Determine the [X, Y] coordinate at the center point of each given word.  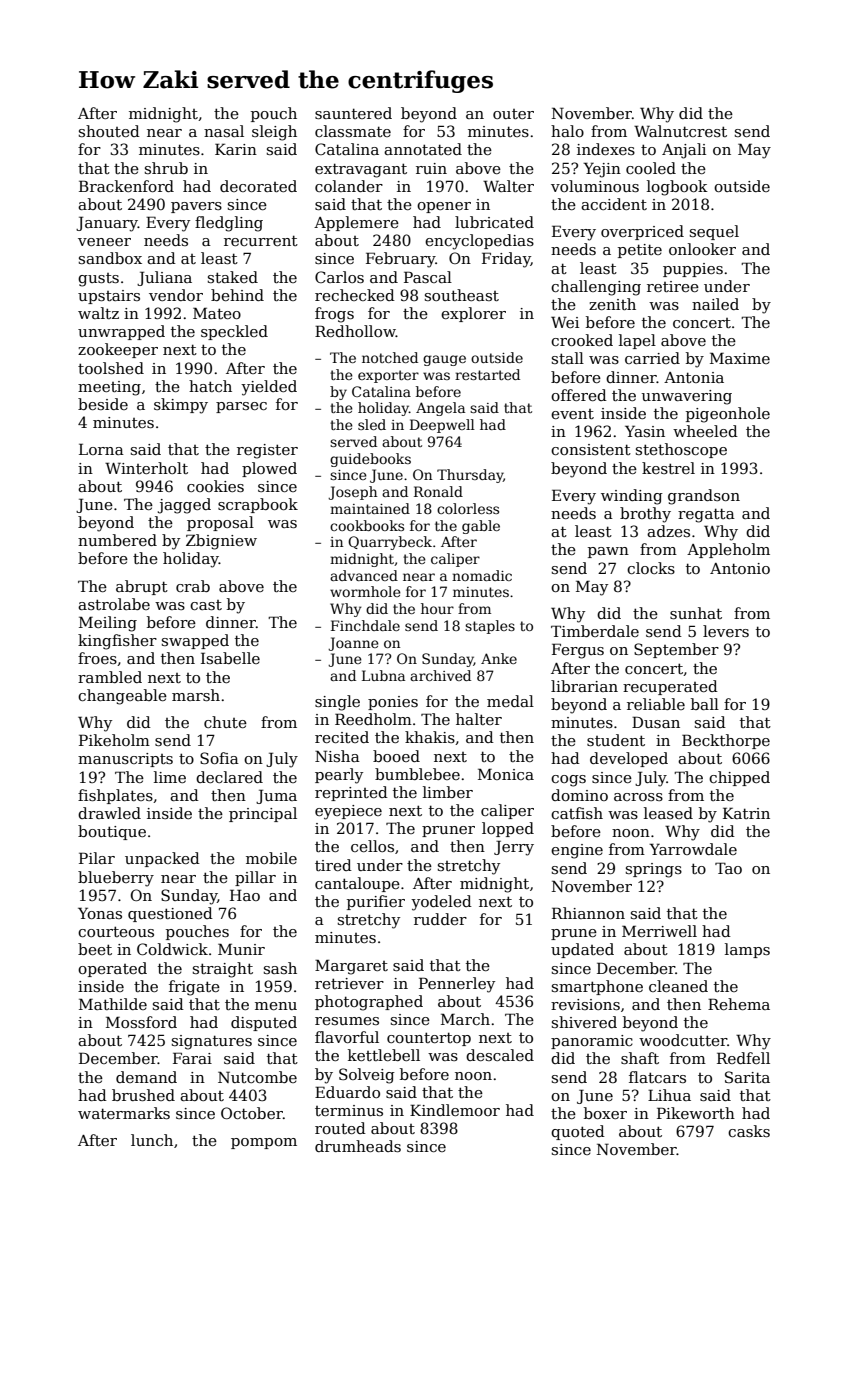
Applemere [356, 223]
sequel [714, 232]
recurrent [261, 240]
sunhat [696, 613]
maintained [370, 508]
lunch [152, 1140]
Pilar [97, 858]
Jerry [514, 848]
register [267, 451]
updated [582, 950]
